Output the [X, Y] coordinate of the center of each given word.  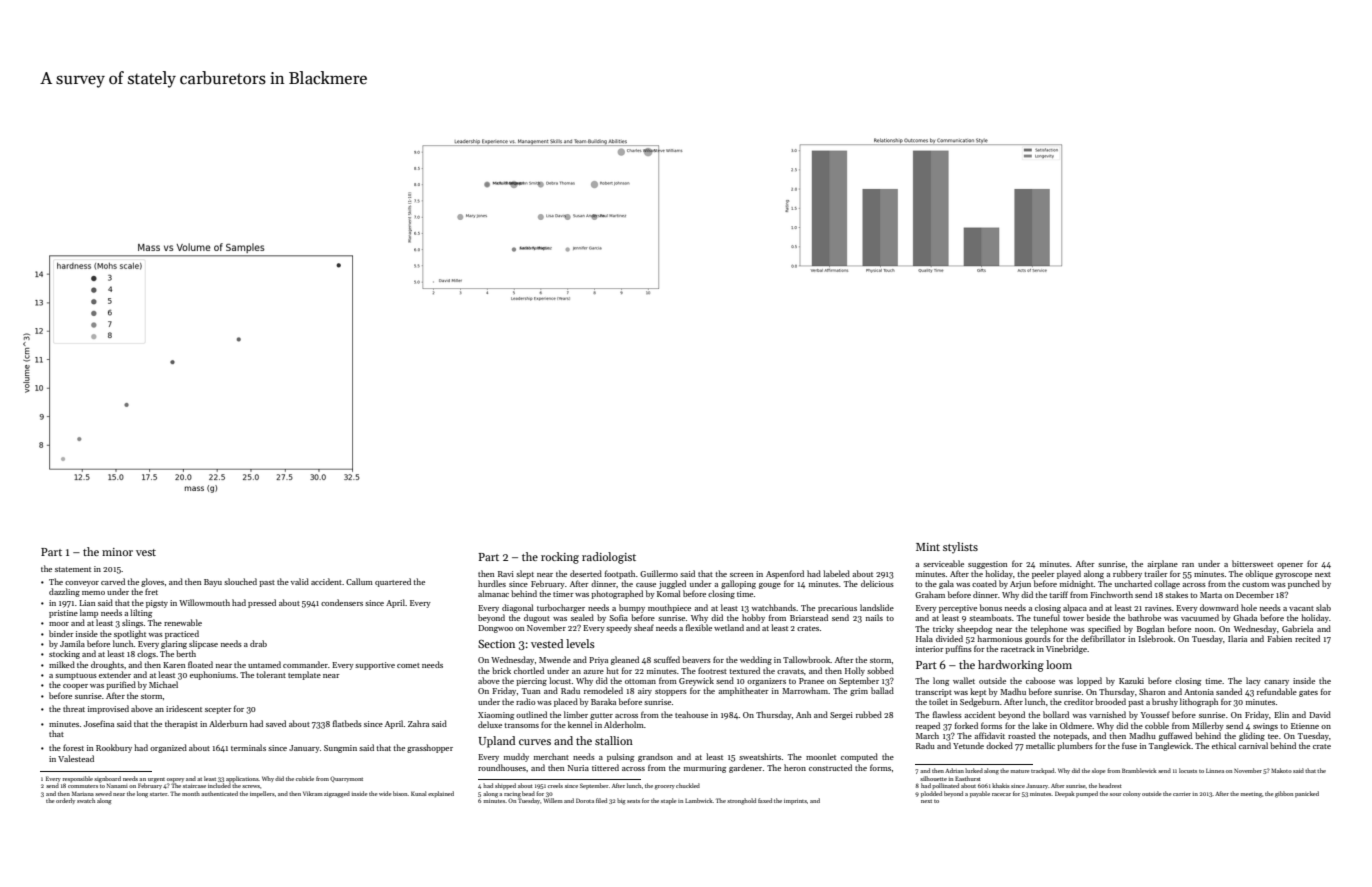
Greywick [696, 681]
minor [117, 552]
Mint [928, 547]
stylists [960, 548]
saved [276, 723]
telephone [1049, 629]
